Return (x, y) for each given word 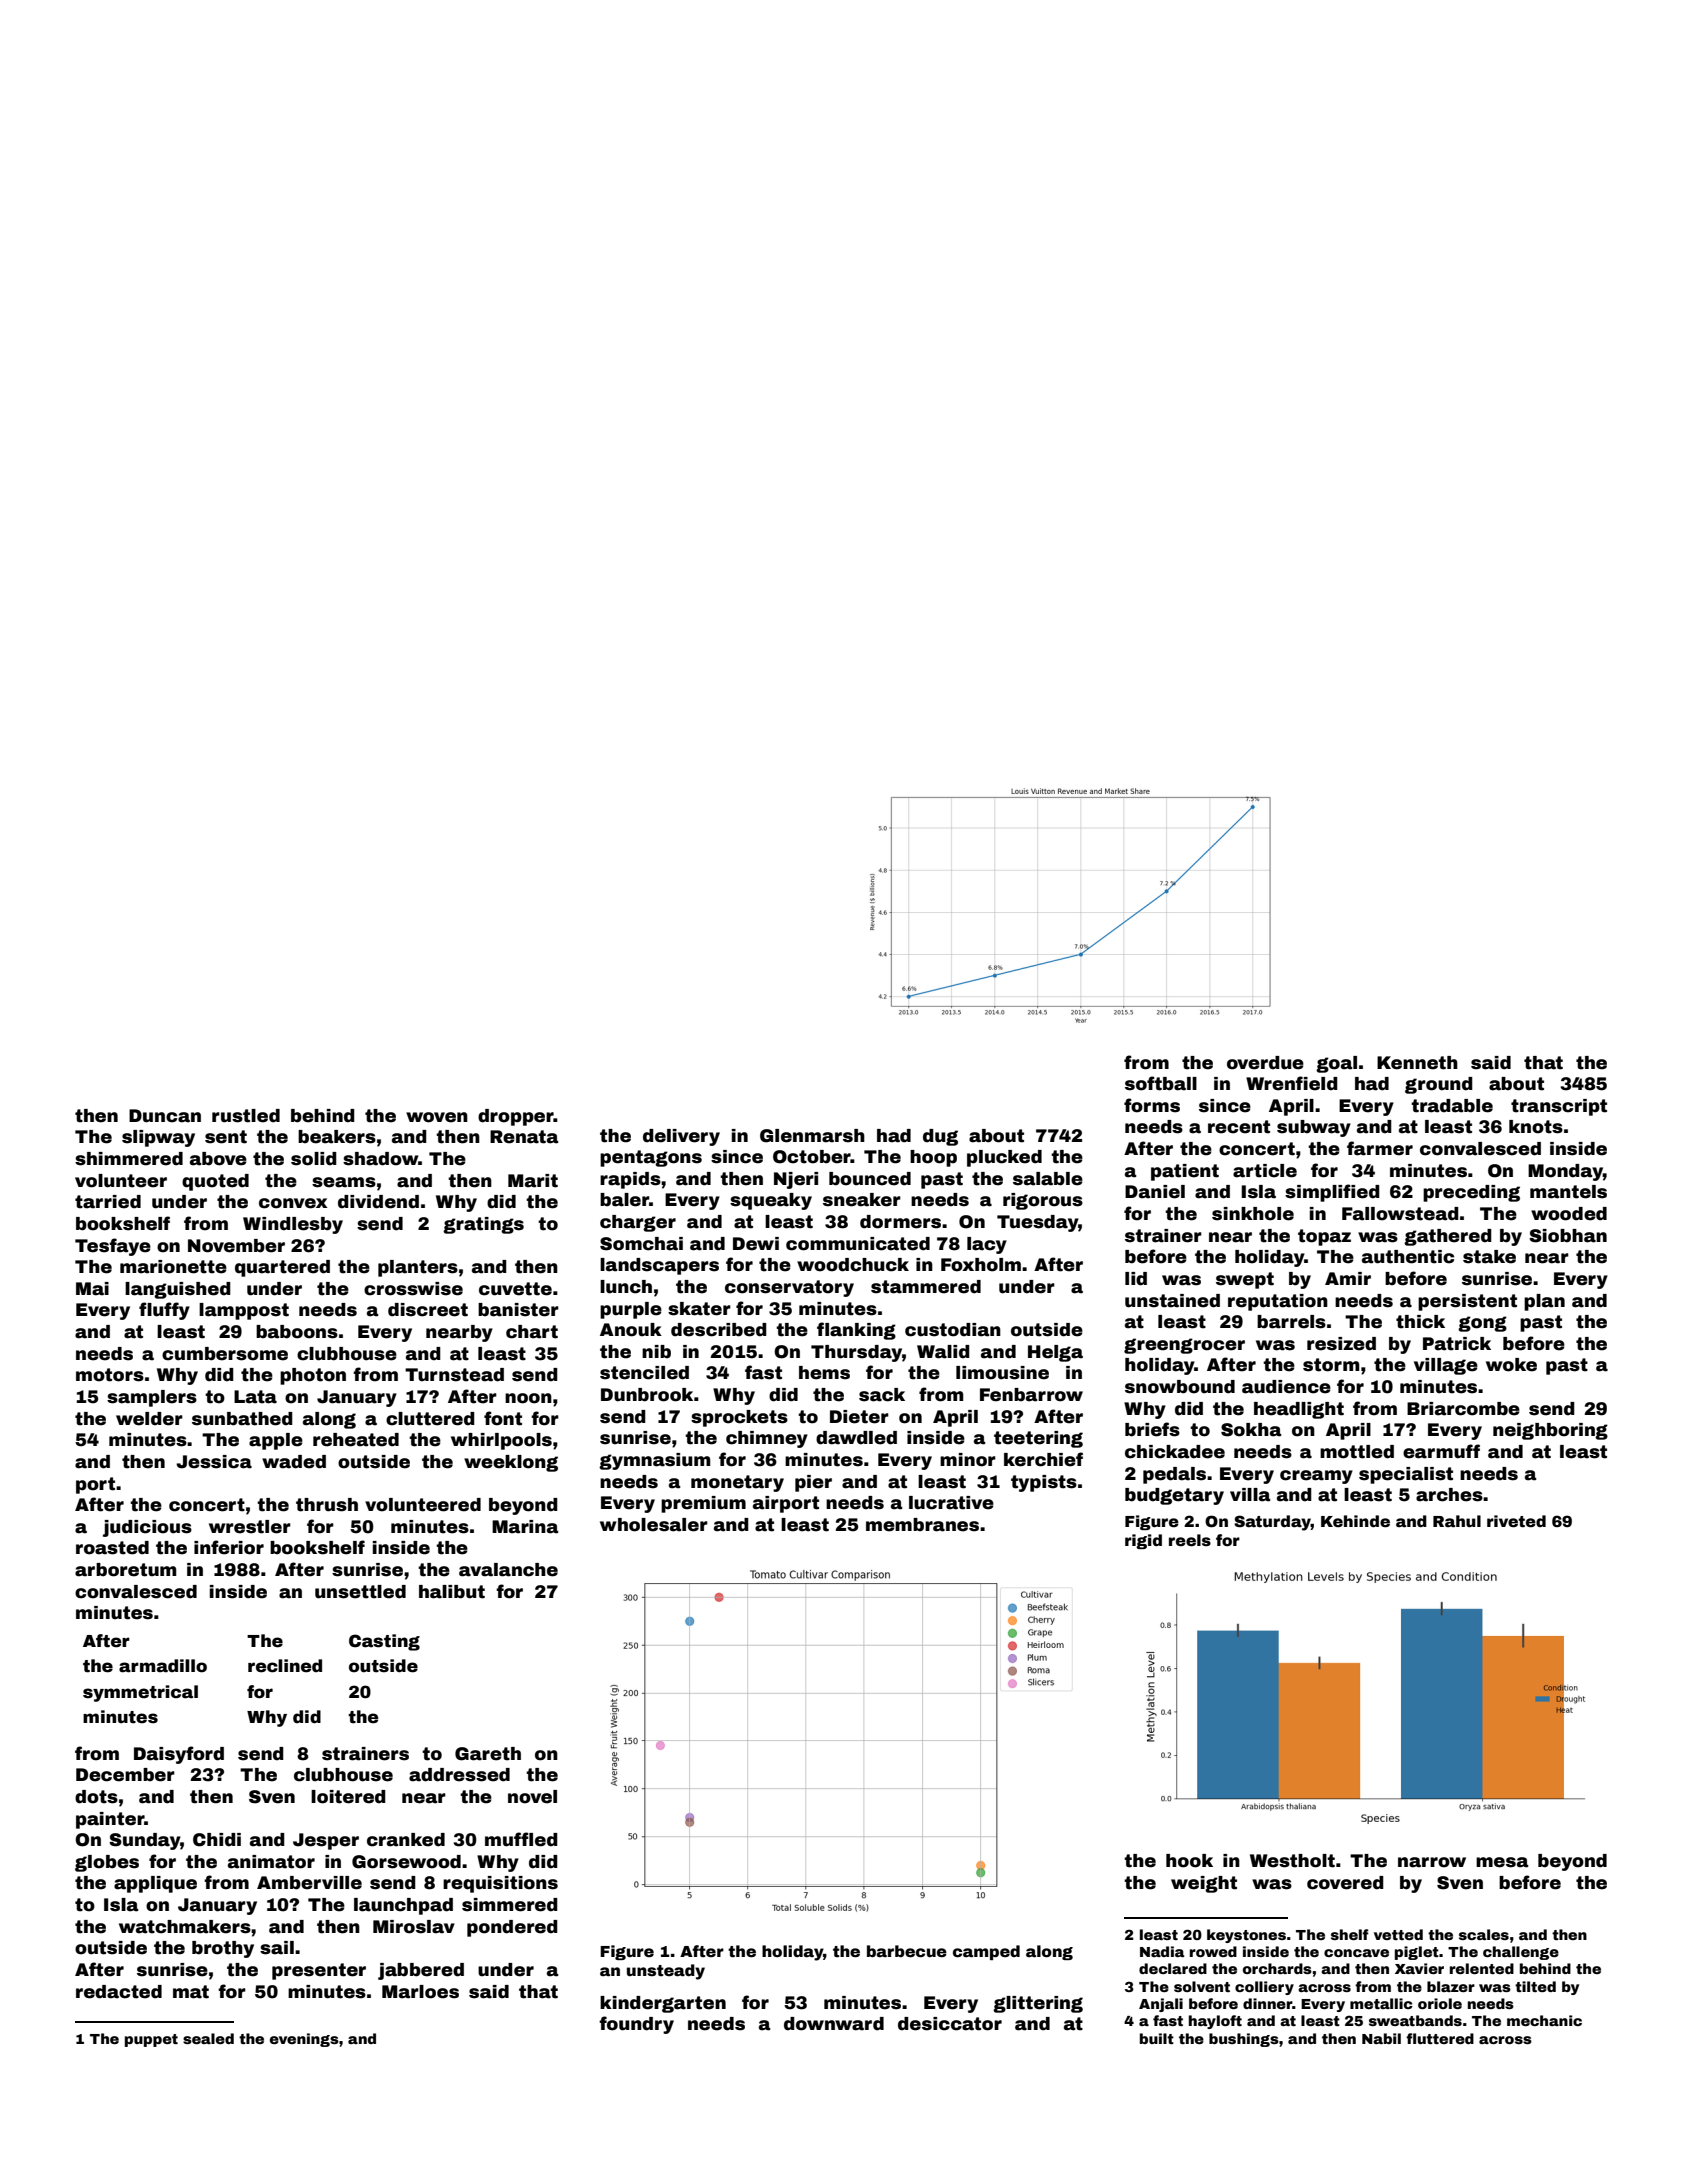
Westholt (1292, 1861)
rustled (246, 1116)
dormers (900, 1222)
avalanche (508, 1570)
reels (1190, 1540)
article (1265, 1171)
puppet (151, 2040)
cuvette (515, 1289)
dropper (516, 1117)
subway (1314, 1128)
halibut (452, 1592)
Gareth (488, 1754)
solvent (1202, 1986)
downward (834, 2024)
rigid (1143, 1541)
